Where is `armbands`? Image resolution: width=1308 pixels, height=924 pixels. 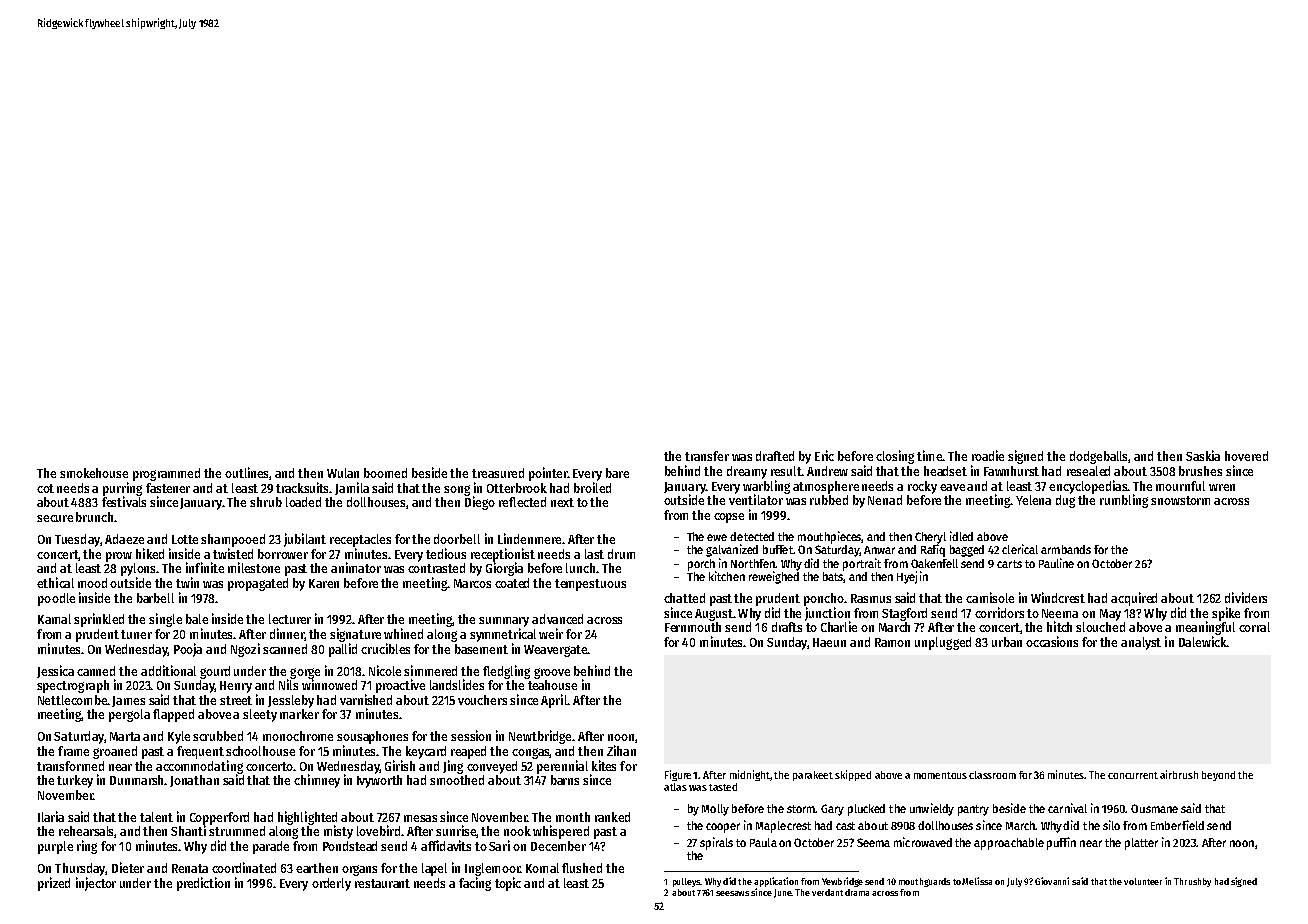
armbands is located at coordinates (1066, 549).
